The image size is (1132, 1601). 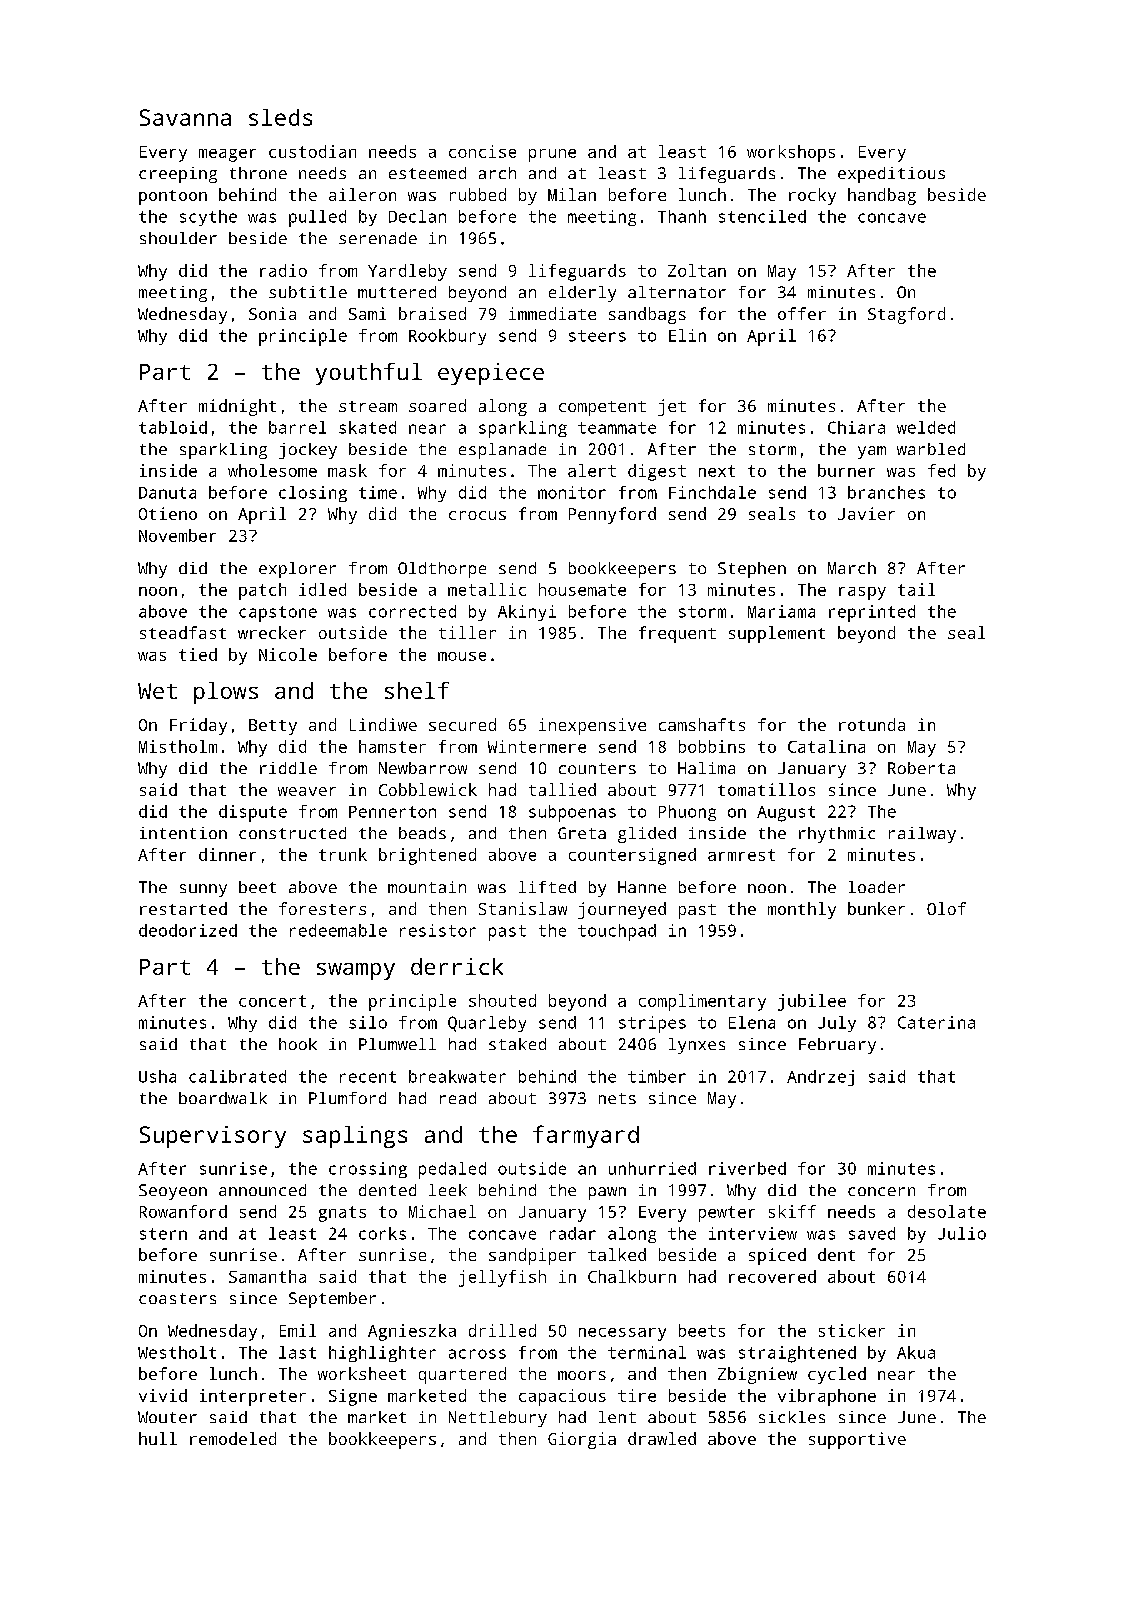 I want to click on Milan, so click(x=572, y=194).
